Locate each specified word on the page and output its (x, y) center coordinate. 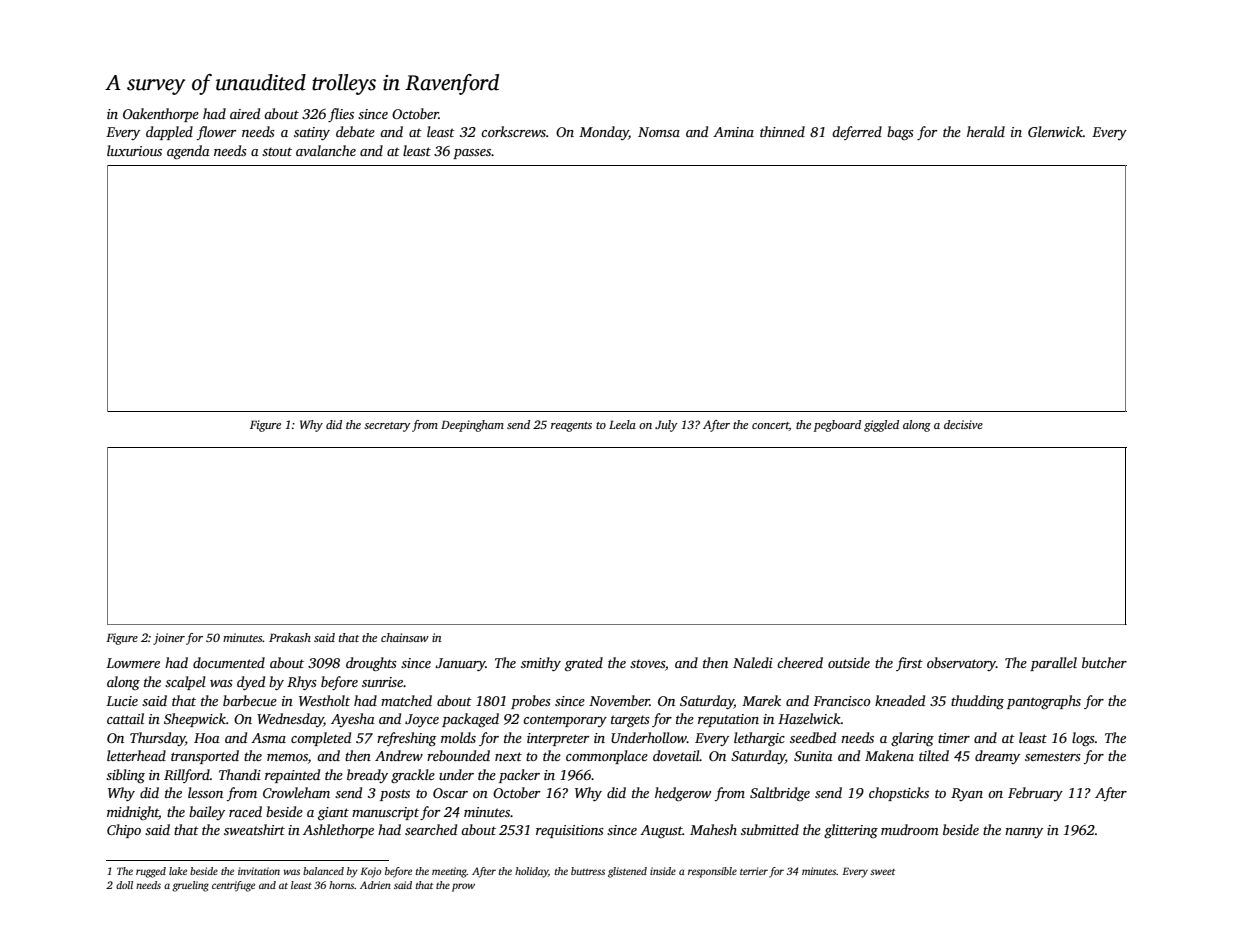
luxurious (134, 150)
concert (770, 425)
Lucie (122, 701)
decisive (963, 424)
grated (584, 664)
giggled (881, 426)
